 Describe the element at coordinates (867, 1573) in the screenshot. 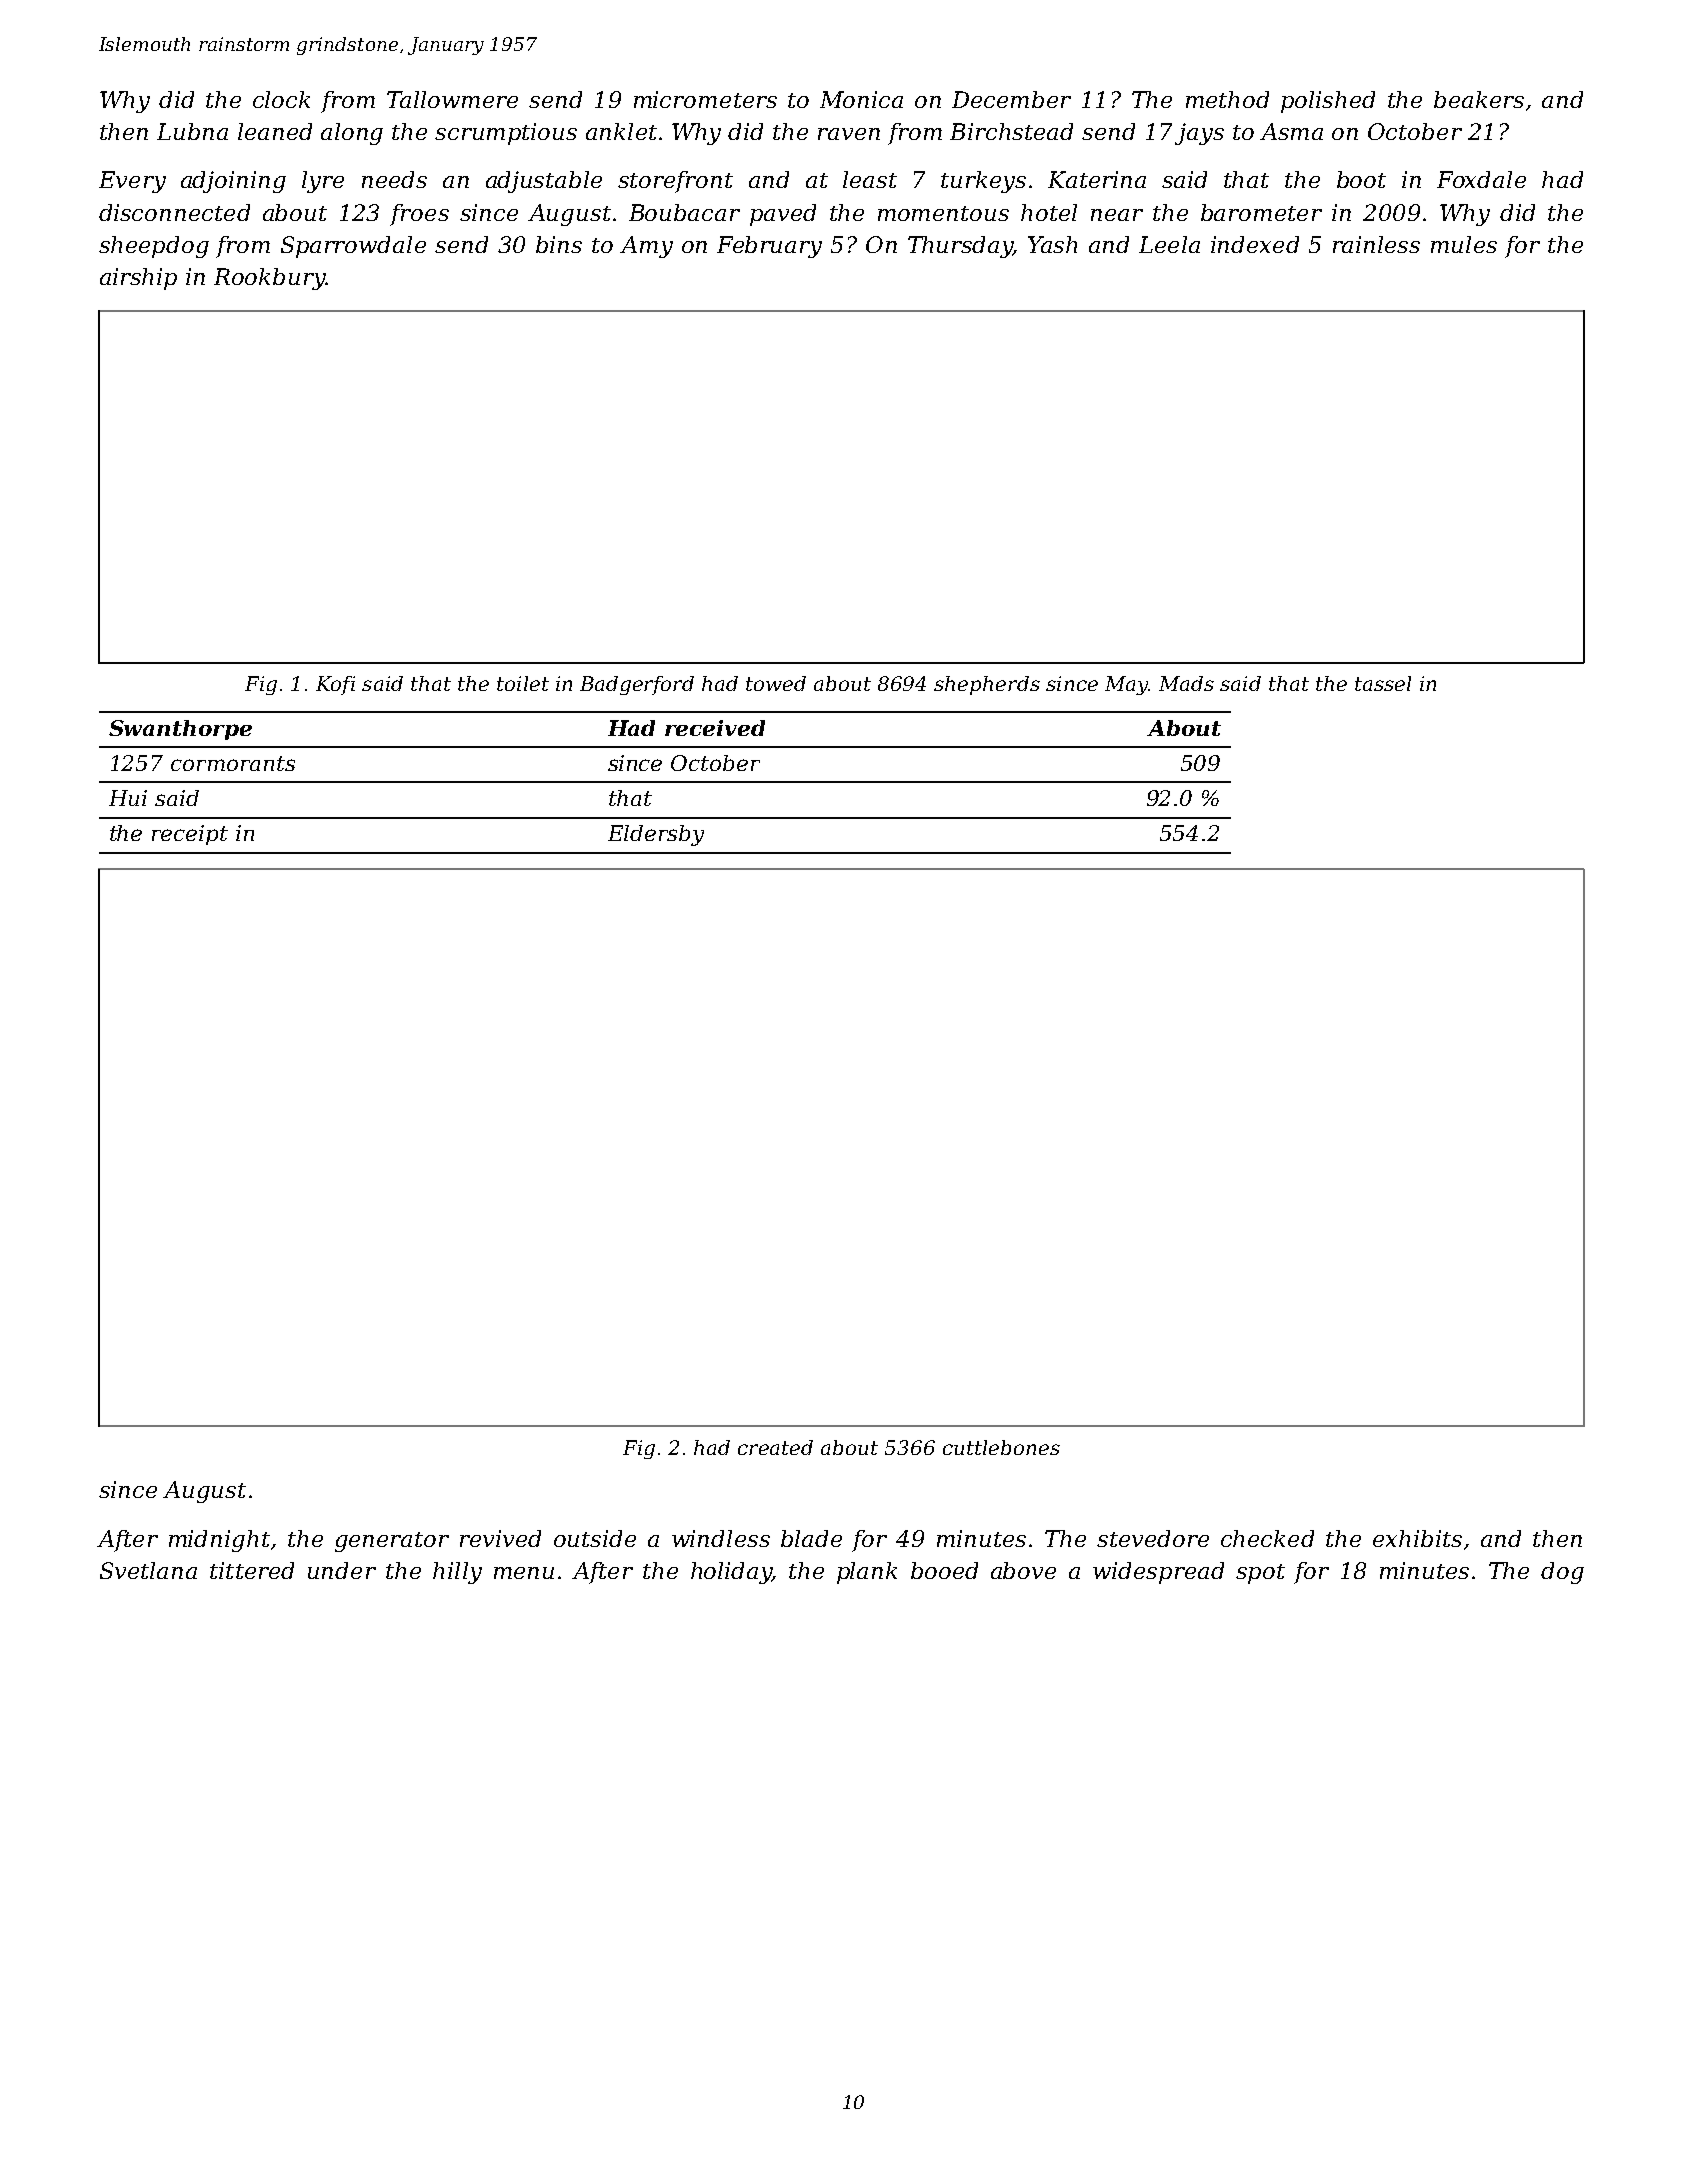

I see `plank` at that location.
